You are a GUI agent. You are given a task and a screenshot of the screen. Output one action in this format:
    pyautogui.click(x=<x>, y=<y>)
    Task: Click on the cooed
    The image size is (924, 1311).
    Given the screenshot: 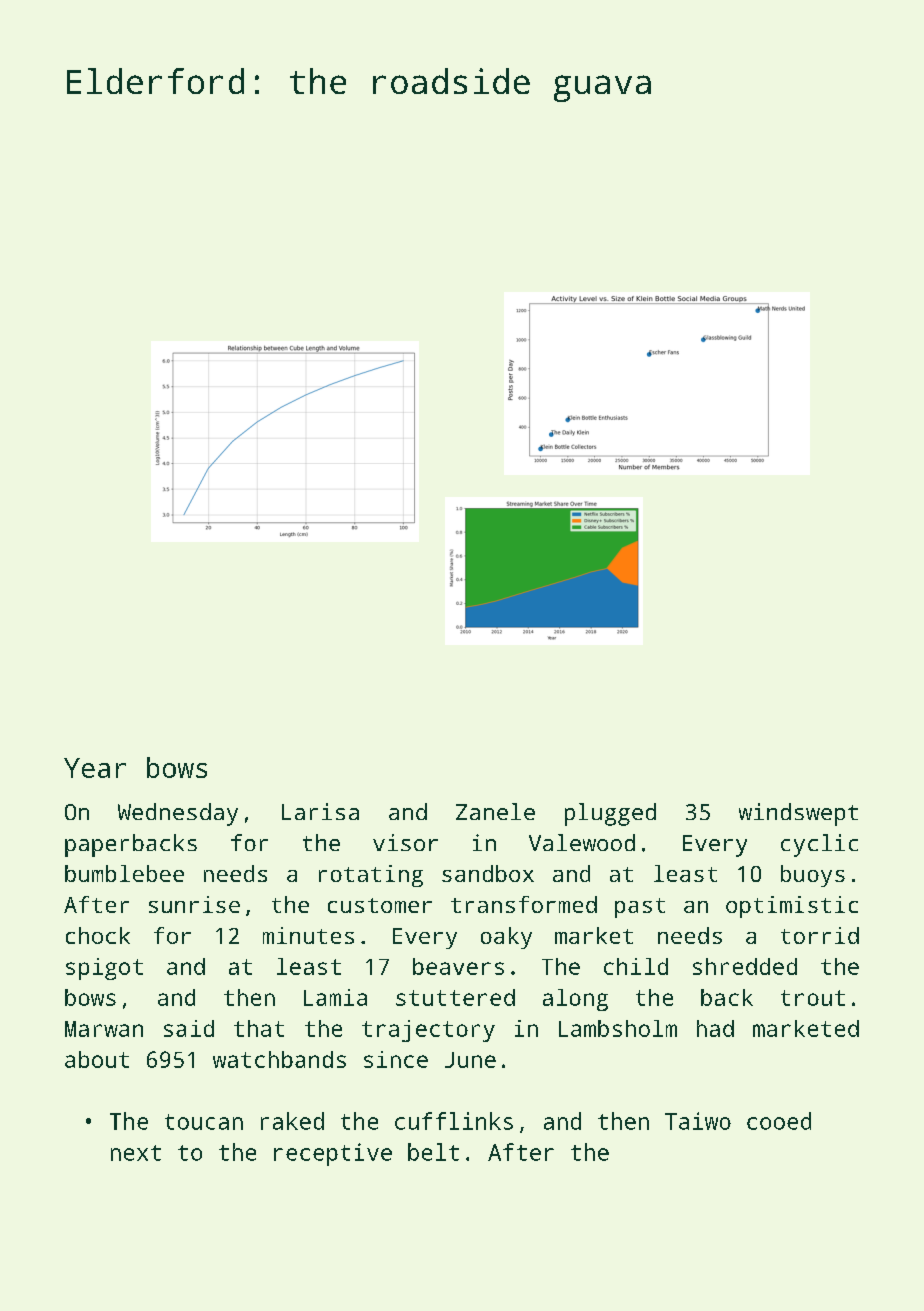 What is the action you would take?
    pyautogui.click(x=779, y=1121)
